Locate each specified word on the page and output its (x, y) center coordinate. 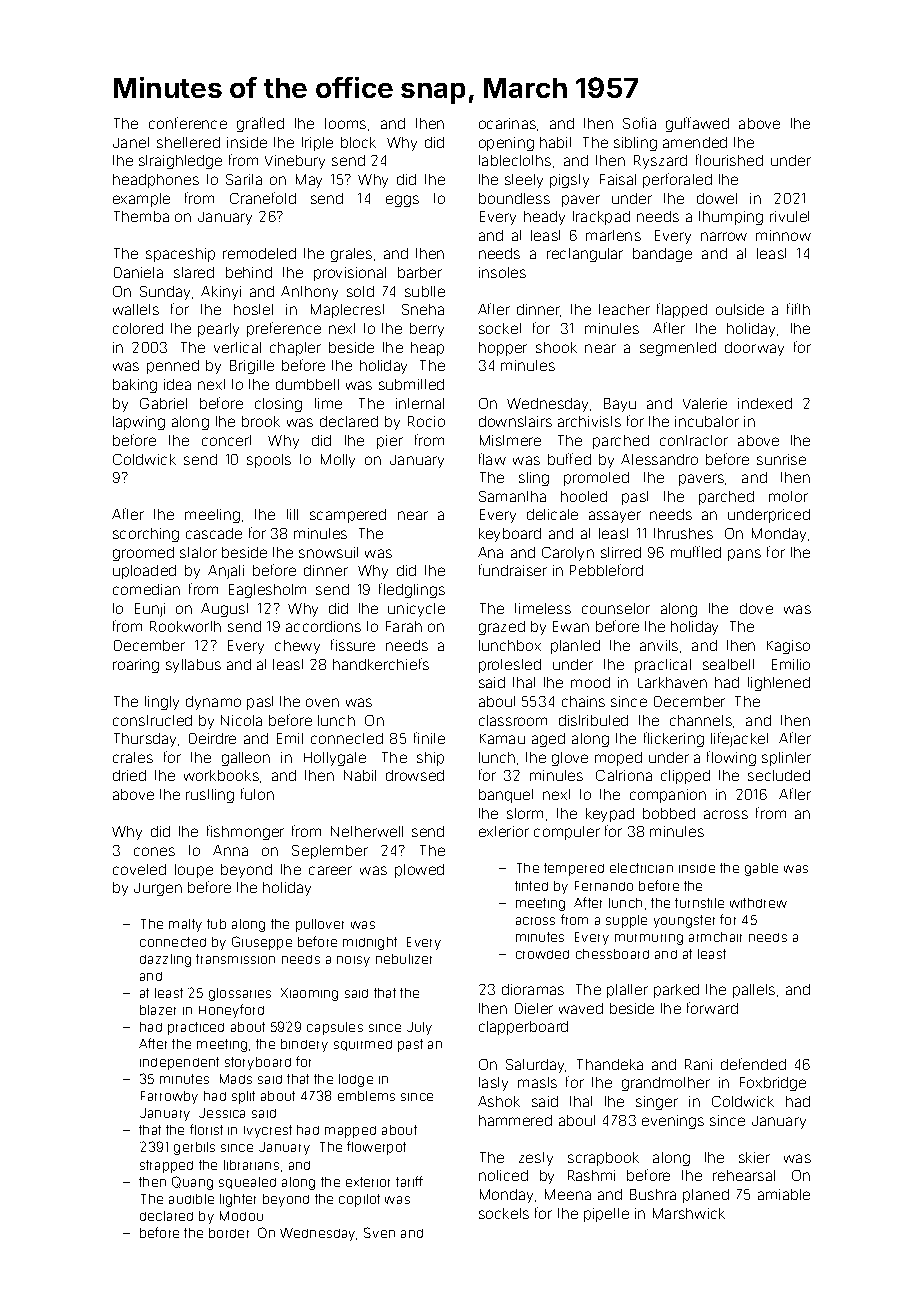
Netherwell (367, 831)
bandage (662, 255)
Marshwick (689, 1213)
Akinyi (221, 293)
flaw (492, 459)
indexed (765, 403)
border (229, 1233)
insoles (502, 272)
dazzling (165, 960)
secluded (779, 775)
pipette (606, 1215)
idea (177, 384)
